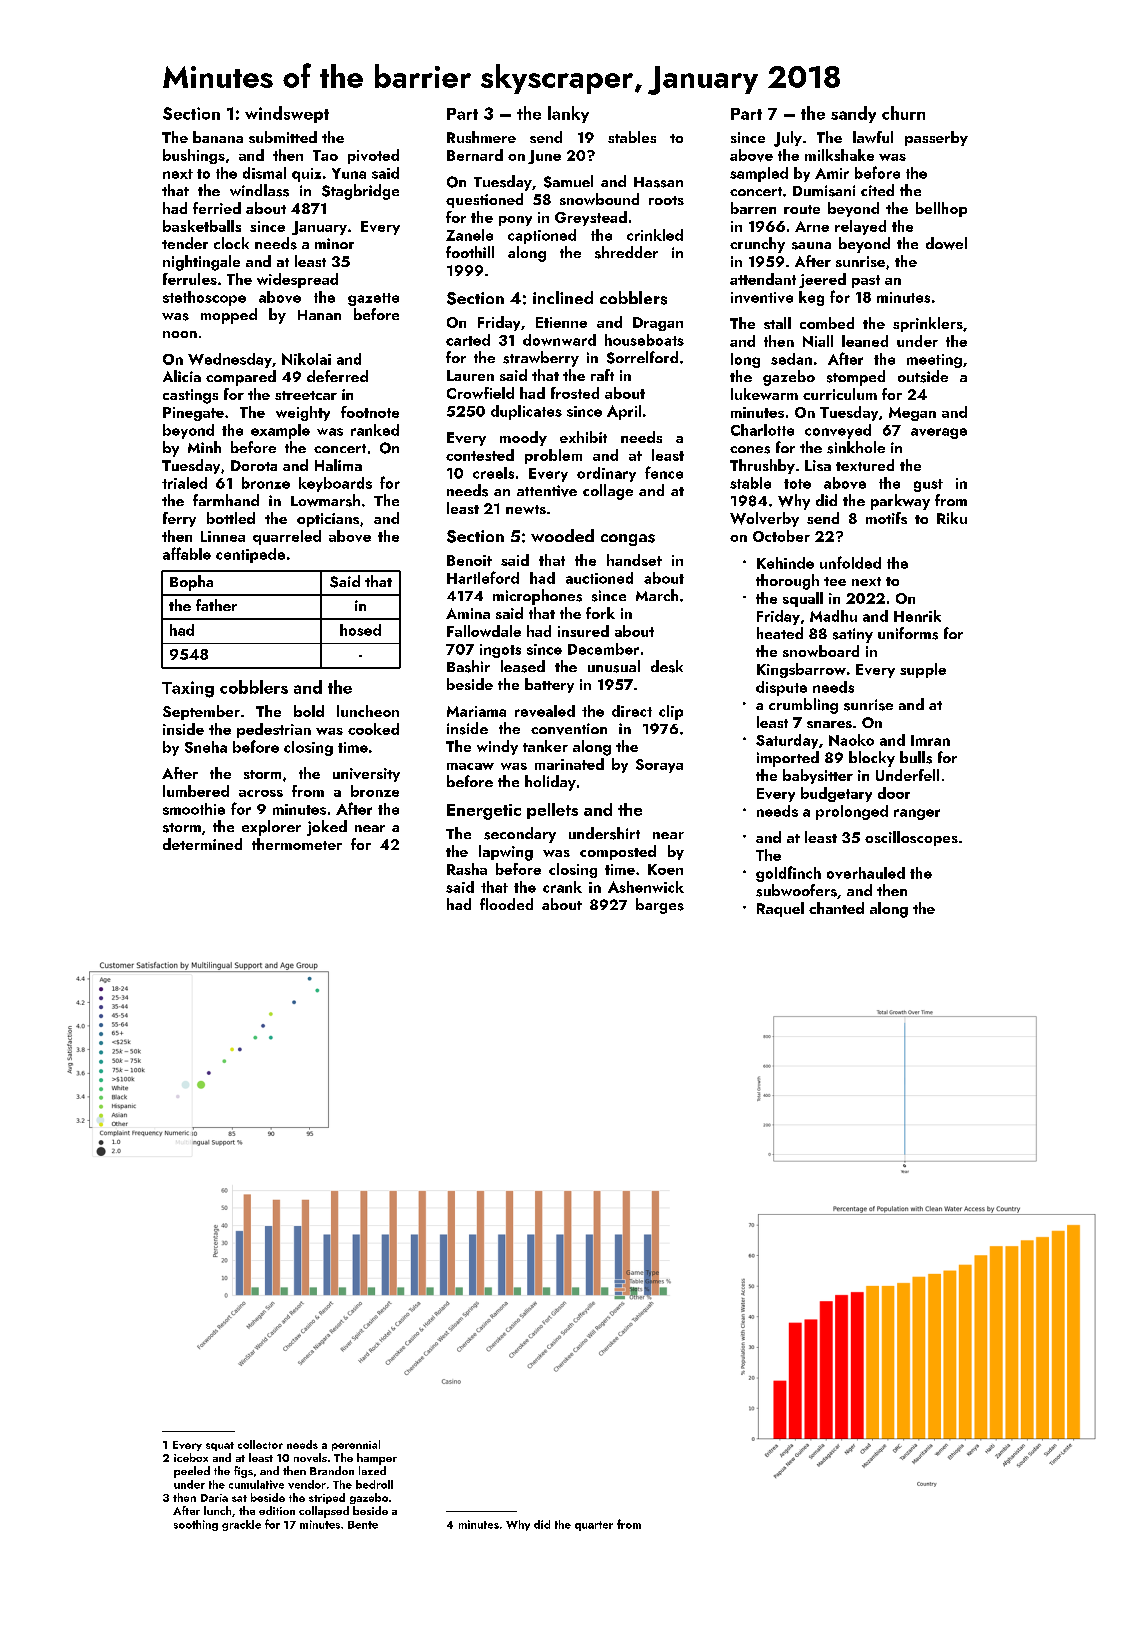 The width and height of the screenshot is (1130, 1636). What do you see at coordinates (545, 711) in the screenshot?
I see `revealed` at bounding box center [545, 711].
